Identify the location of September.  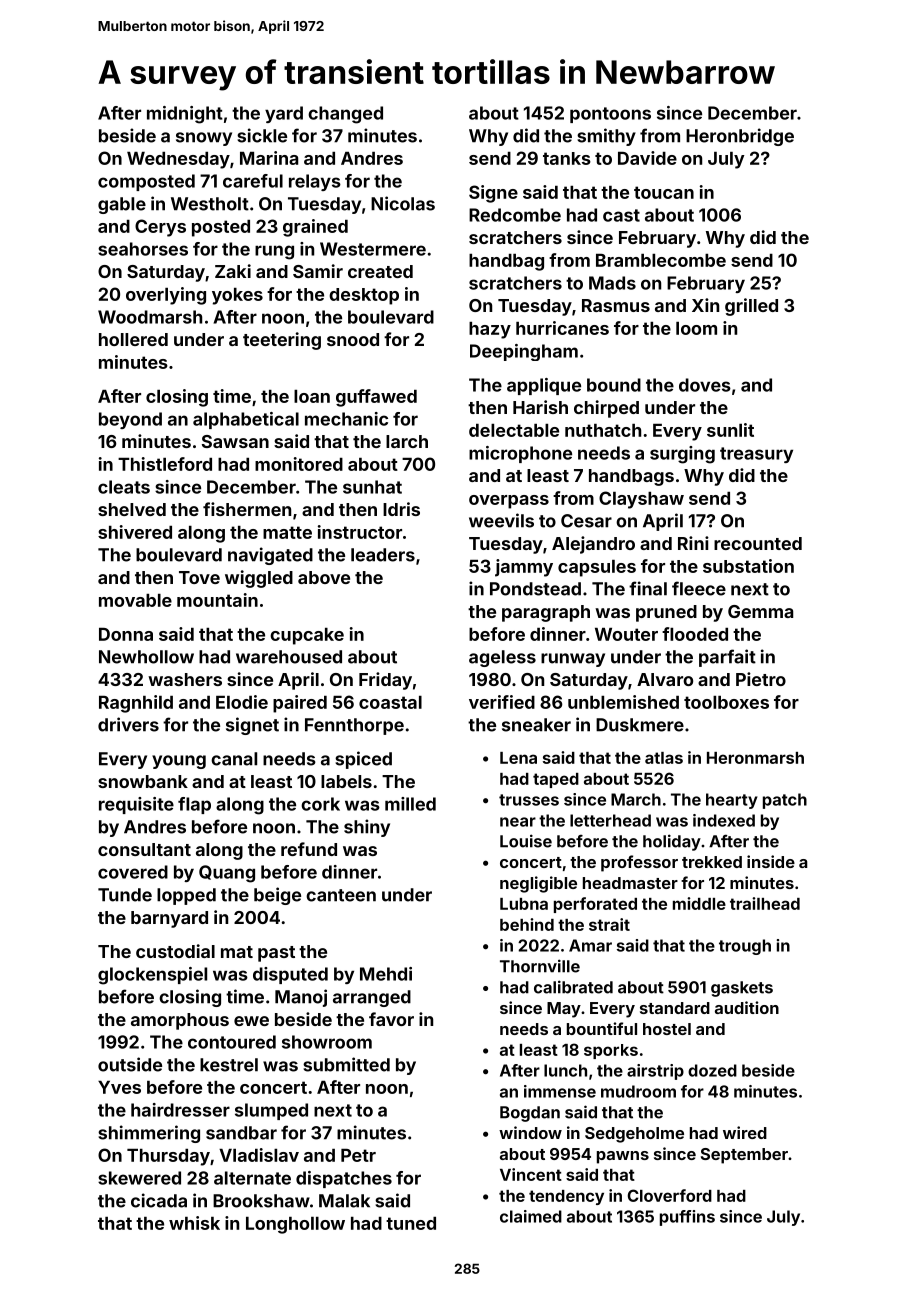
(744, 1156).
